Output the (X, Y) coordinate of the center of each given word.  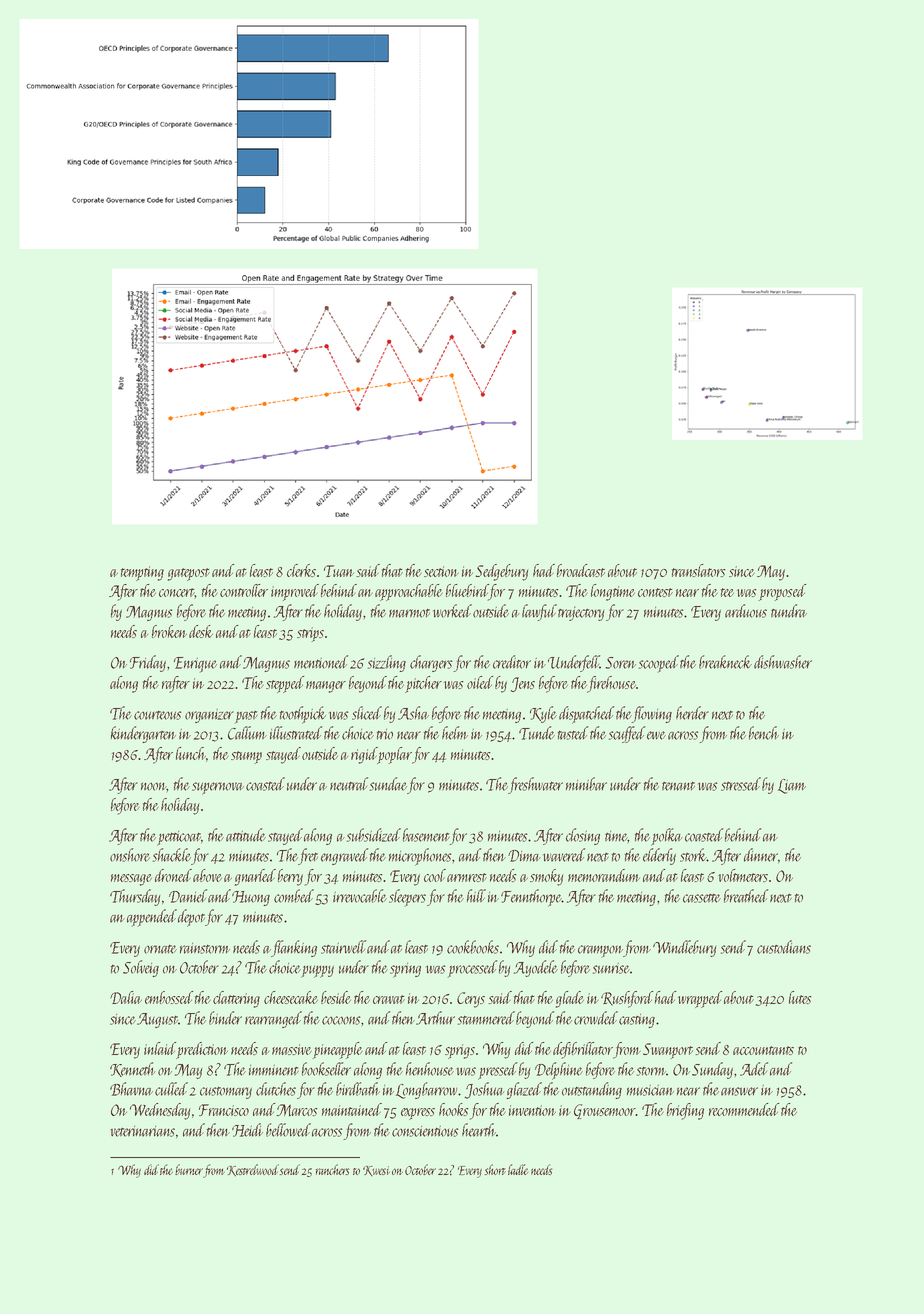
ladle (518, 1169)
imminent (274, 1070)
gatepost (189, 574)
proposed (782, 592)
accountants (763, 1050)
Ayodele (536, 968)
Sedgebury (502, 572)
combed (294, 896)
